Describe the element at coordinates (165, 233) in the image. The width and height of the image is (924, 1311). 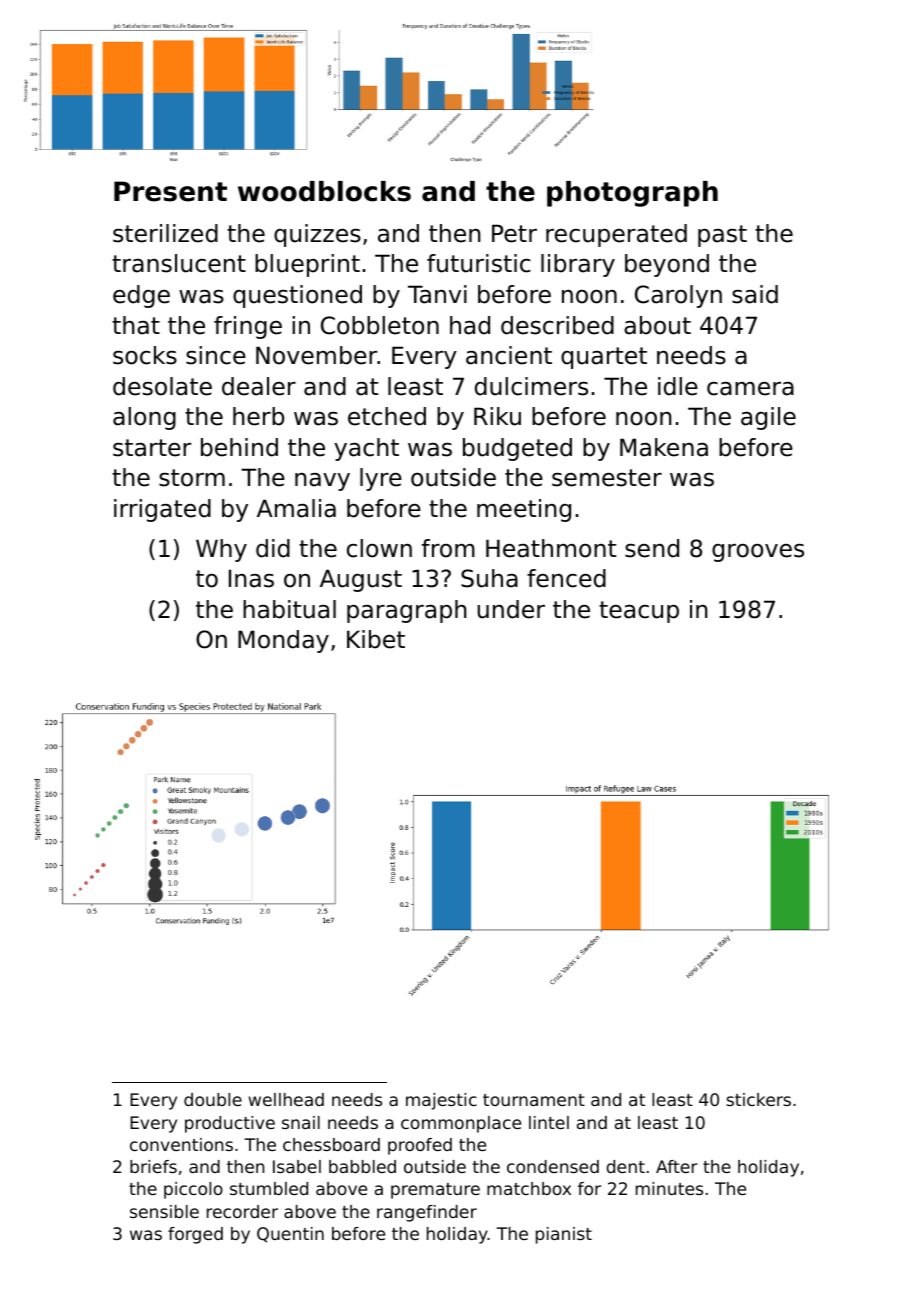
I see `sterilized` at that location.
